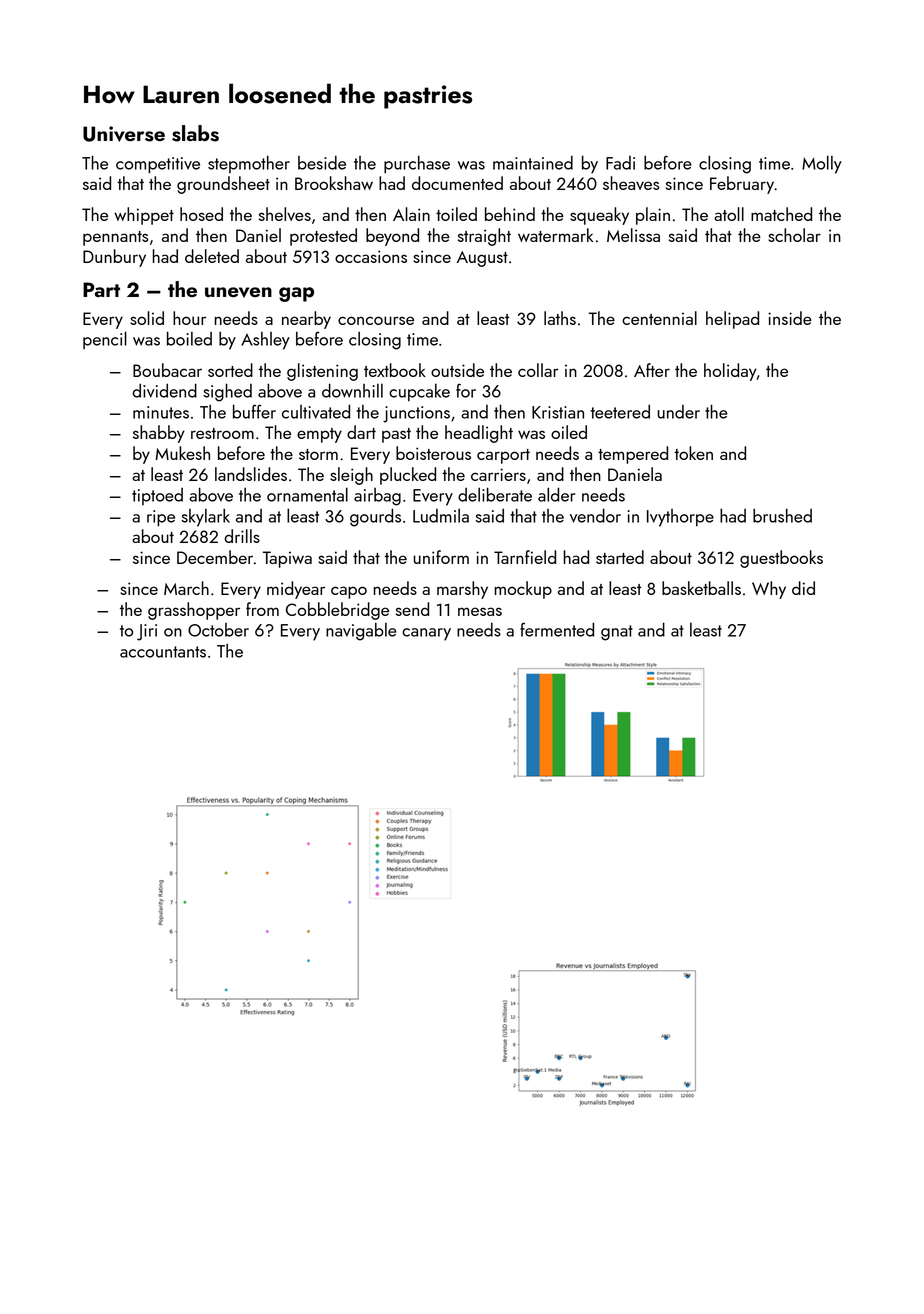  I want to click on whippet, so click(144, 216).
